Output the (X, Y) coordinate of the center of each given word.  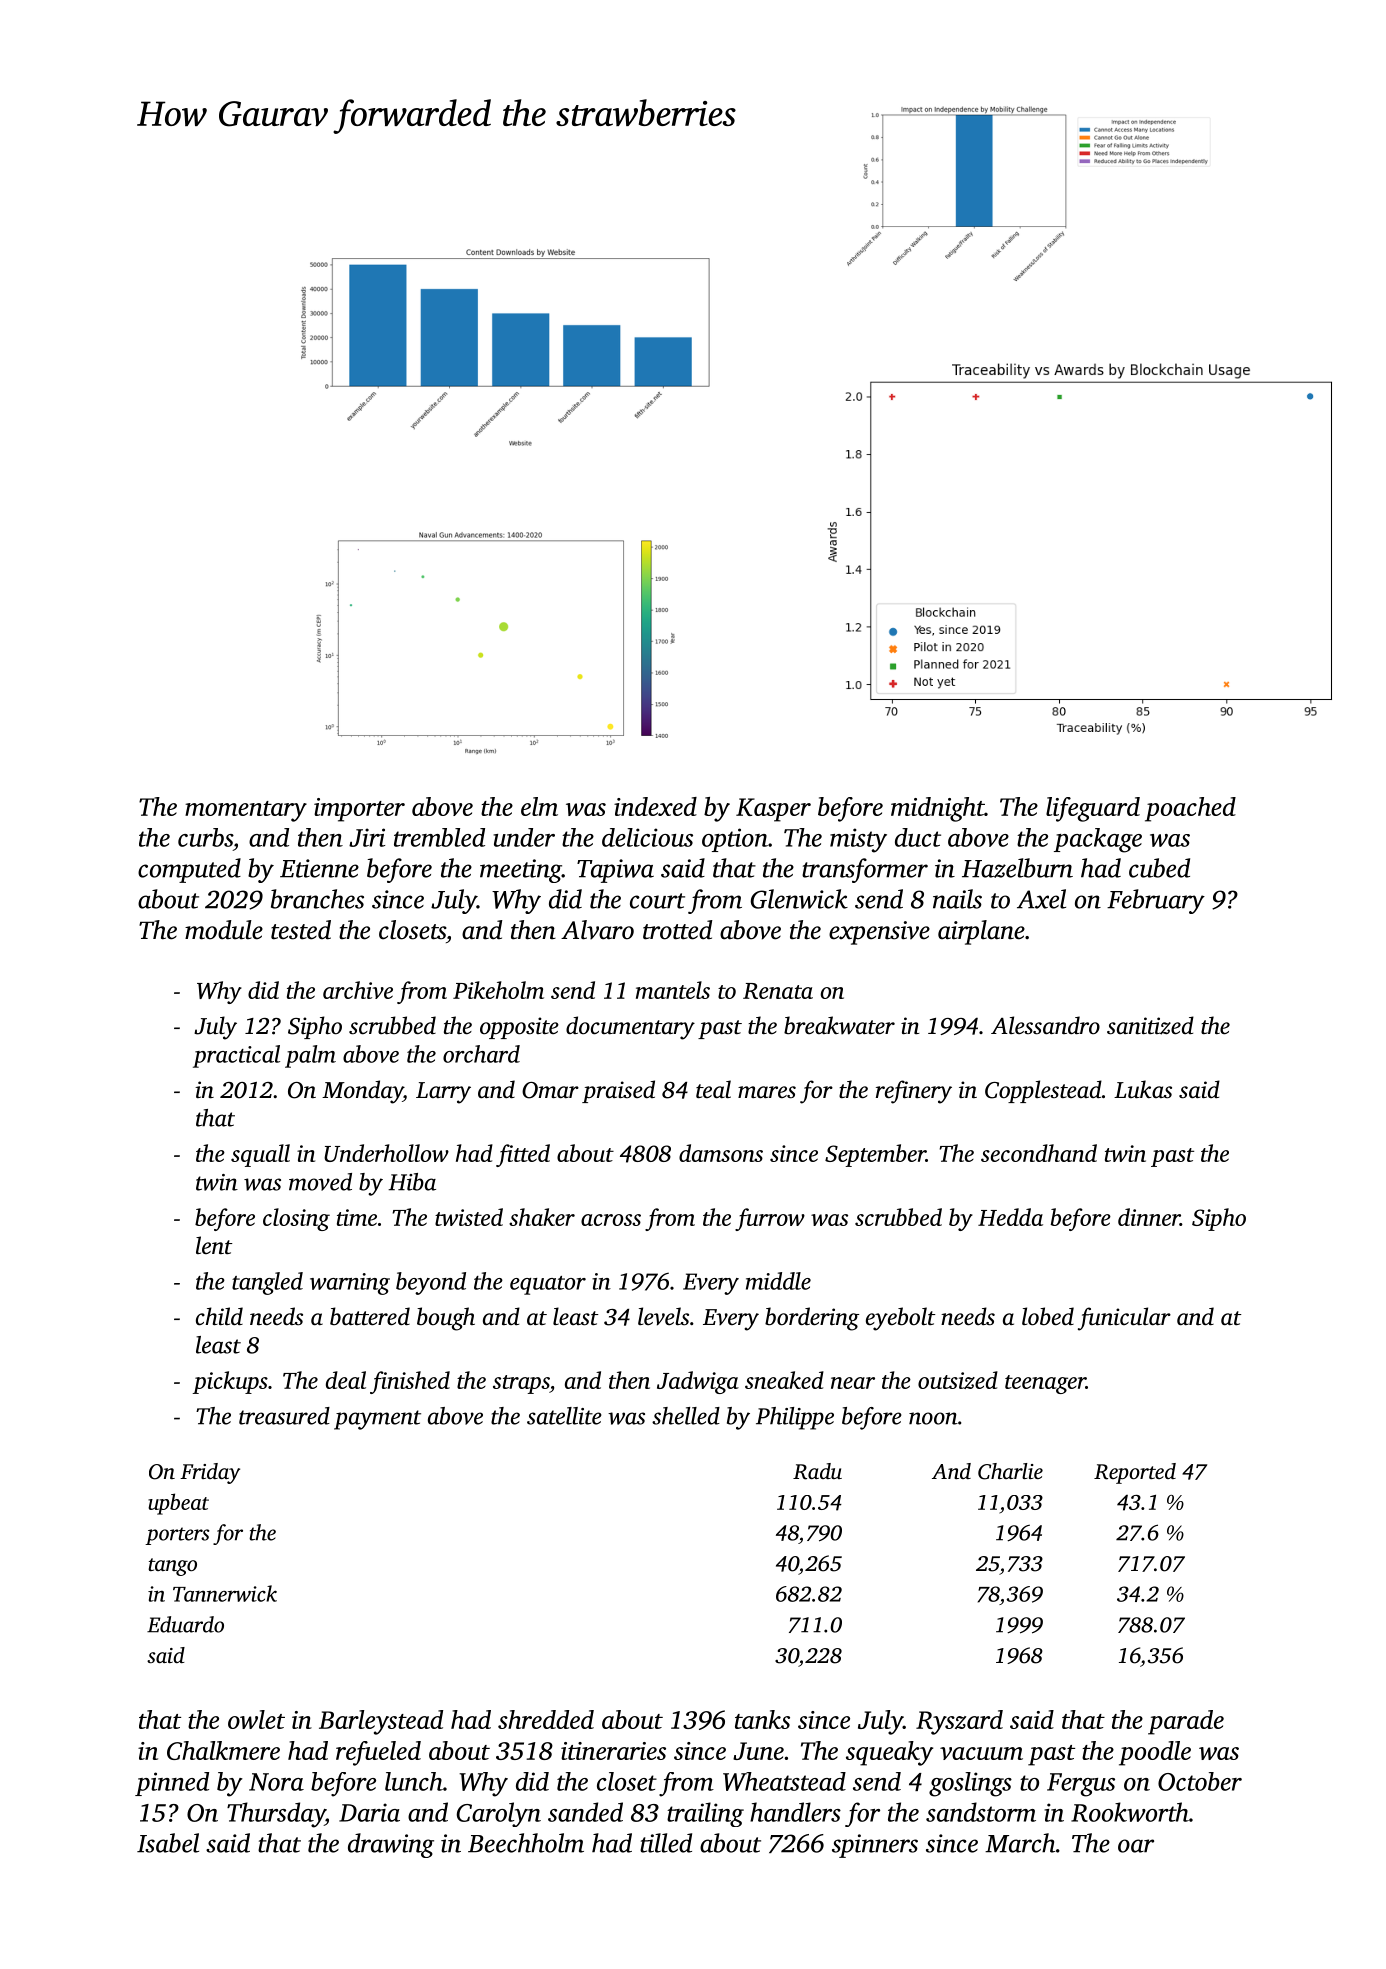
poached (1190, 809)
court (657, 901)
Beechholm (526, 1843)
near (853, 1383)
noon (933, 1418)
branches (317, 899)
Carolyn (499, 1814)
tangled (267, 1283)
